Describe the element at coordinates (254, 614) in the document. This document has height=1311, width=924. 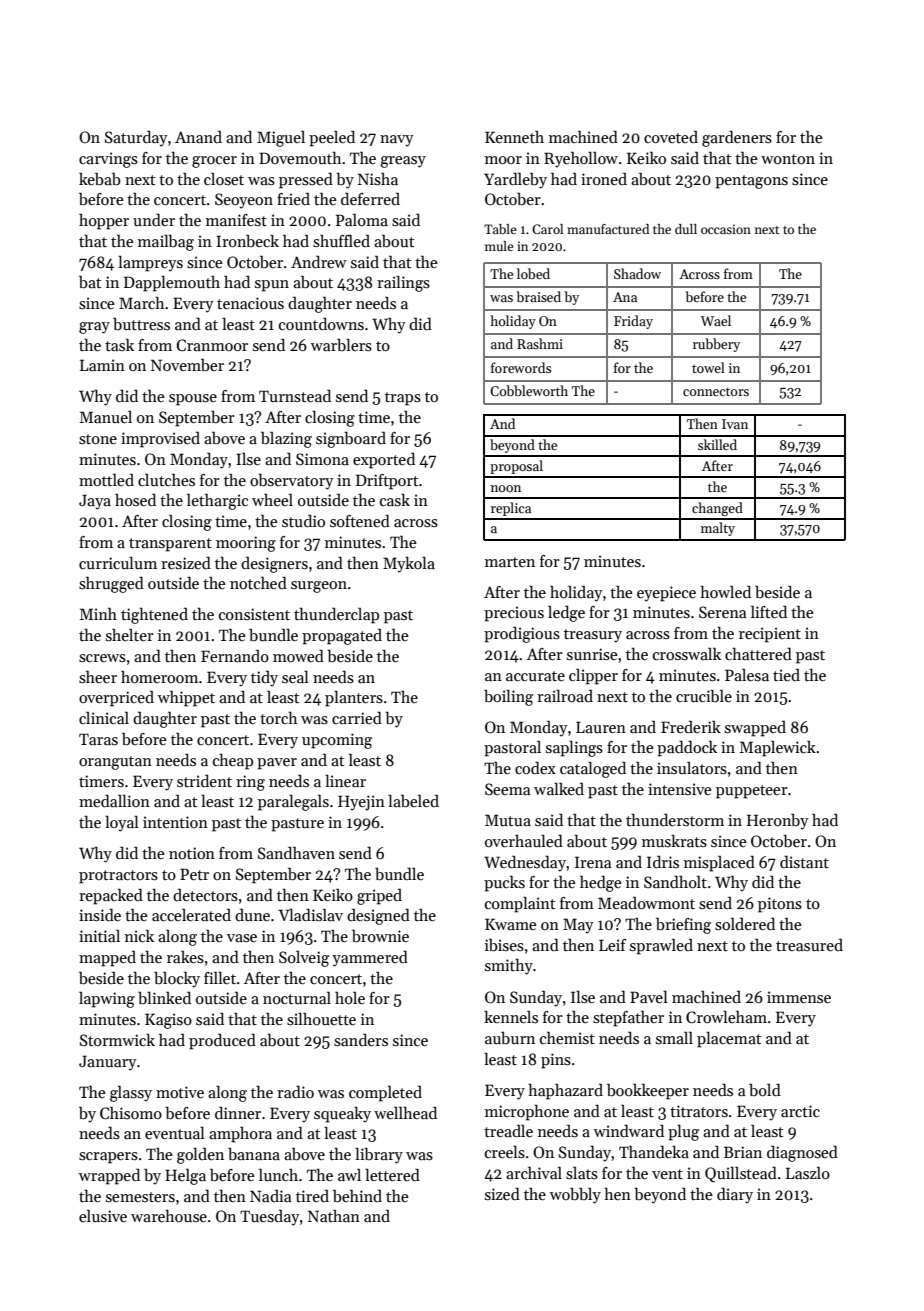
I see `consistent` at that location.
